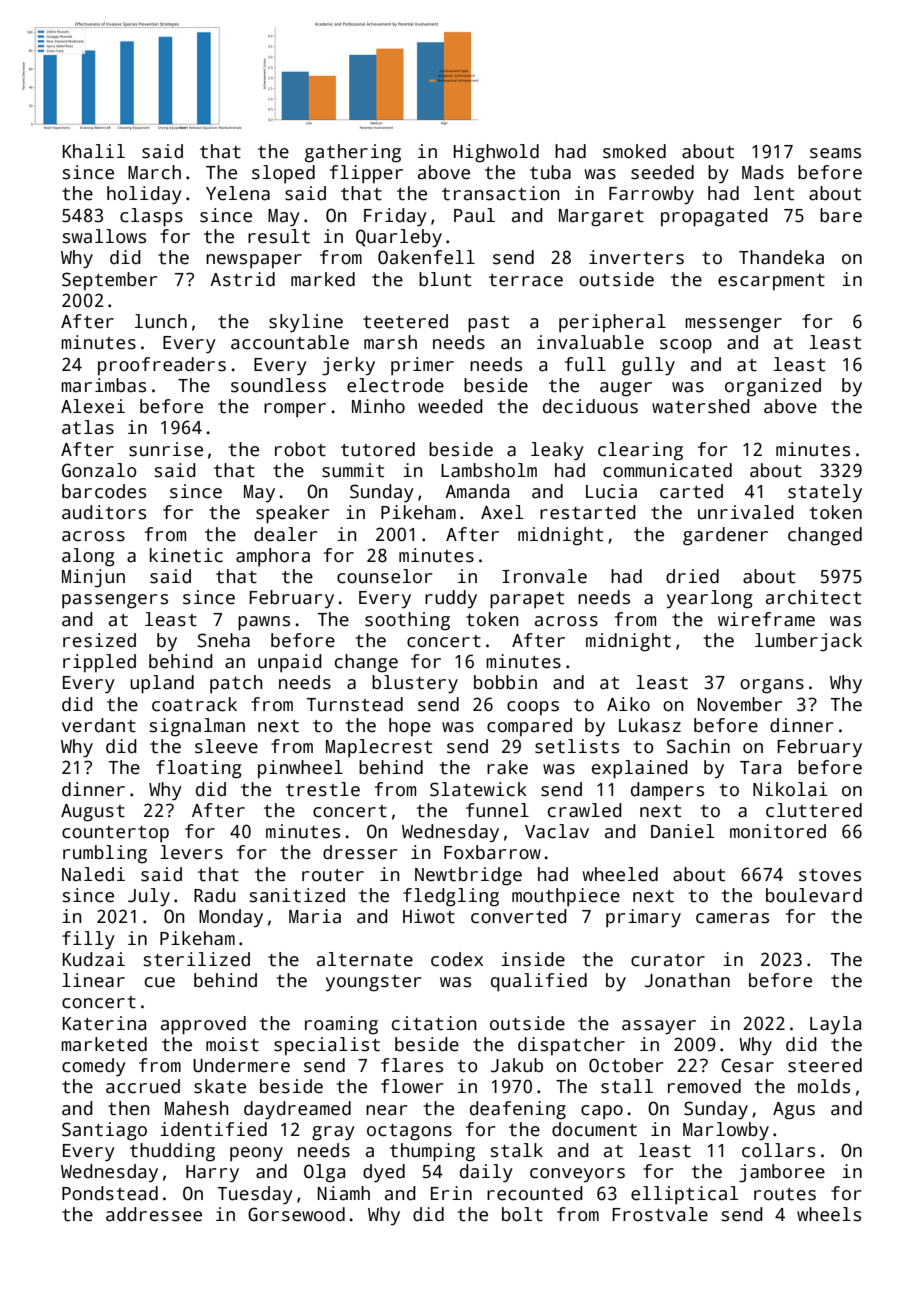  I want to click on lumberjack, so click(808, 642).
